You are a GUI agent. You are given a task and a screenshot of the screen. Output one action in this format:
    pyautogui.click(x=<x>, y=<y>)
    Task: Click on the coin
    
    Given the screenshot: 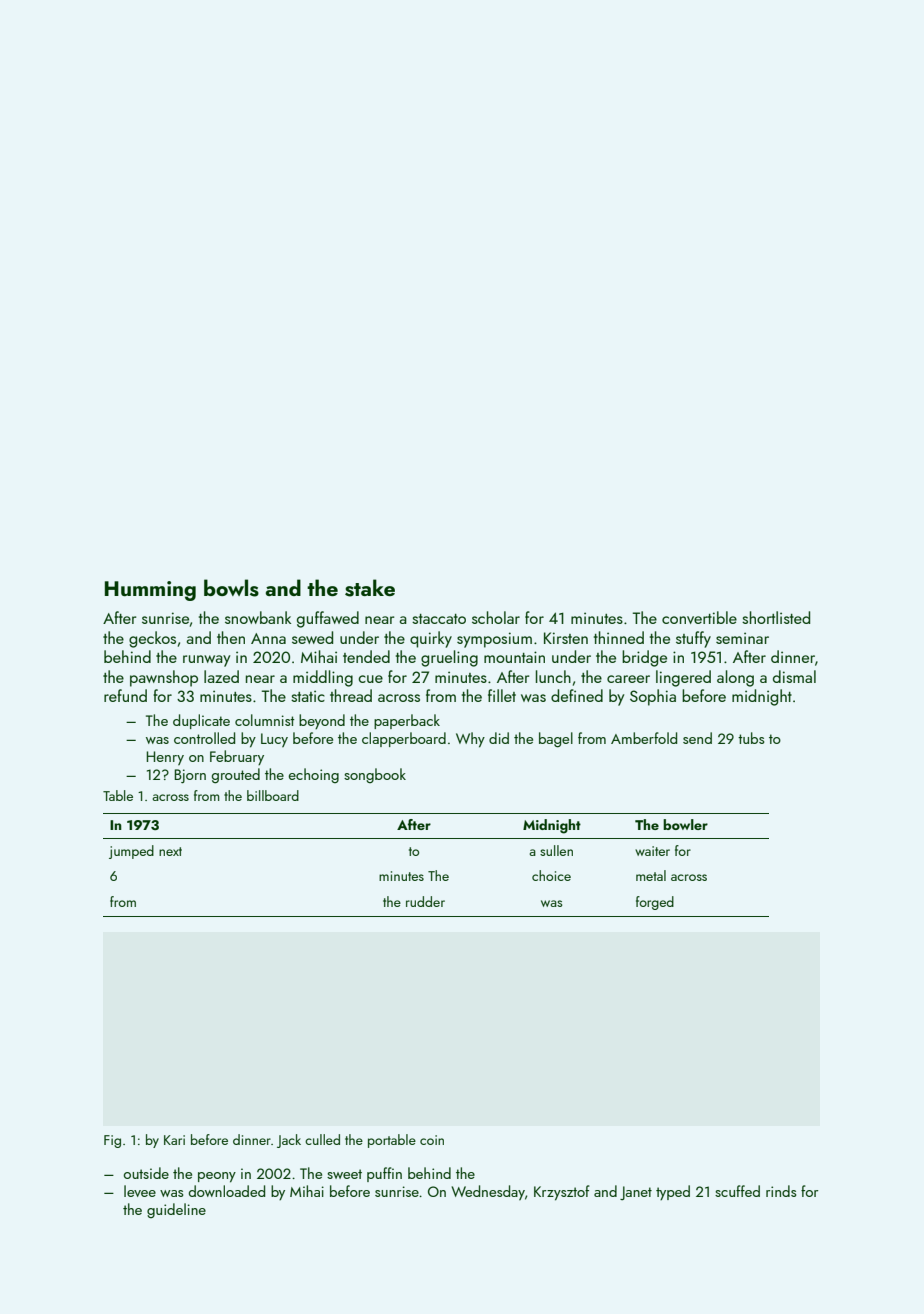 What is the action you would take?
    pyautogui.click(x=432, y=1140)
